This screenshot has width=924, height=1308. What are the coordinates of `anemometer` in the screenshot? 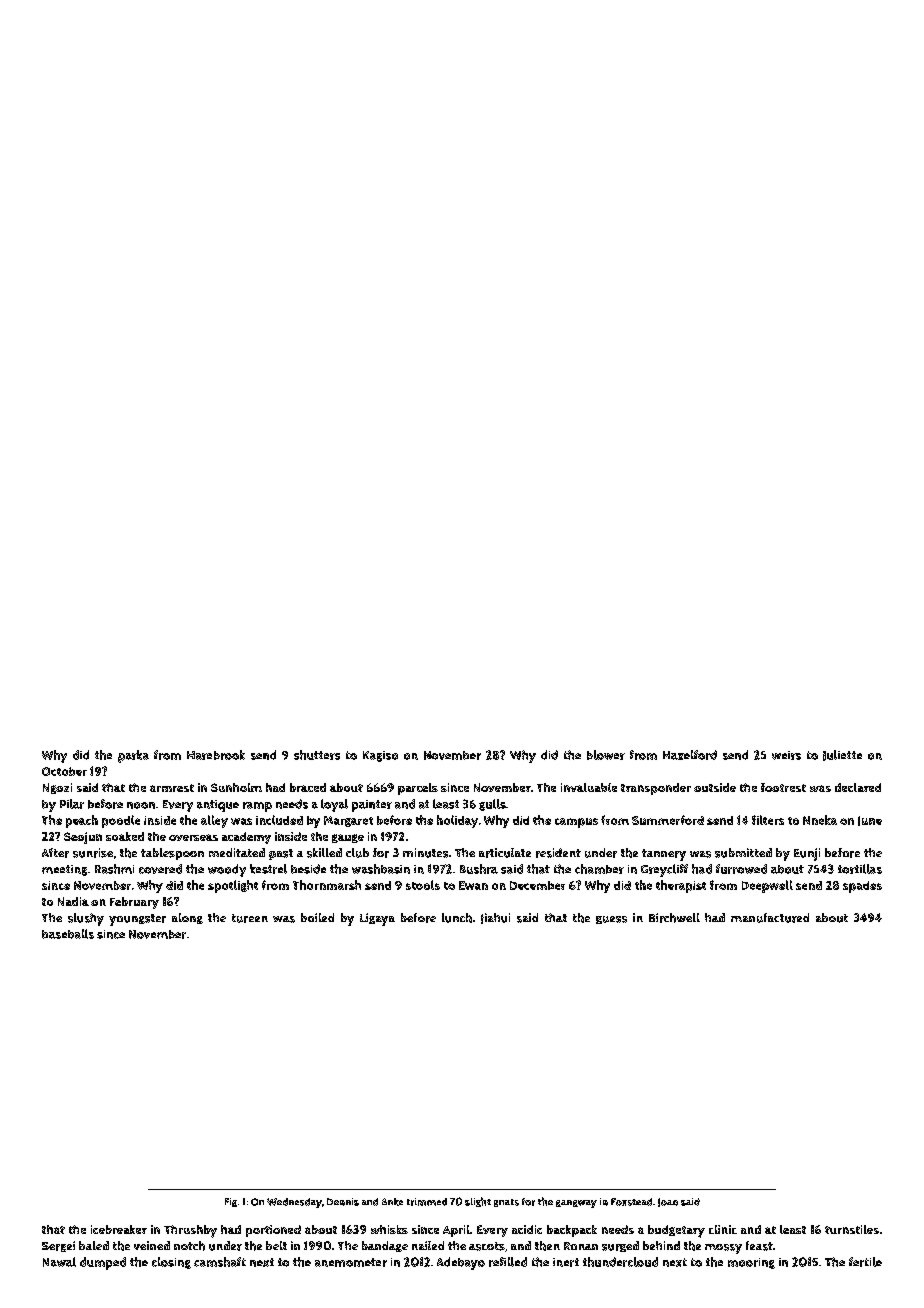 It's located at (351, 1262).
